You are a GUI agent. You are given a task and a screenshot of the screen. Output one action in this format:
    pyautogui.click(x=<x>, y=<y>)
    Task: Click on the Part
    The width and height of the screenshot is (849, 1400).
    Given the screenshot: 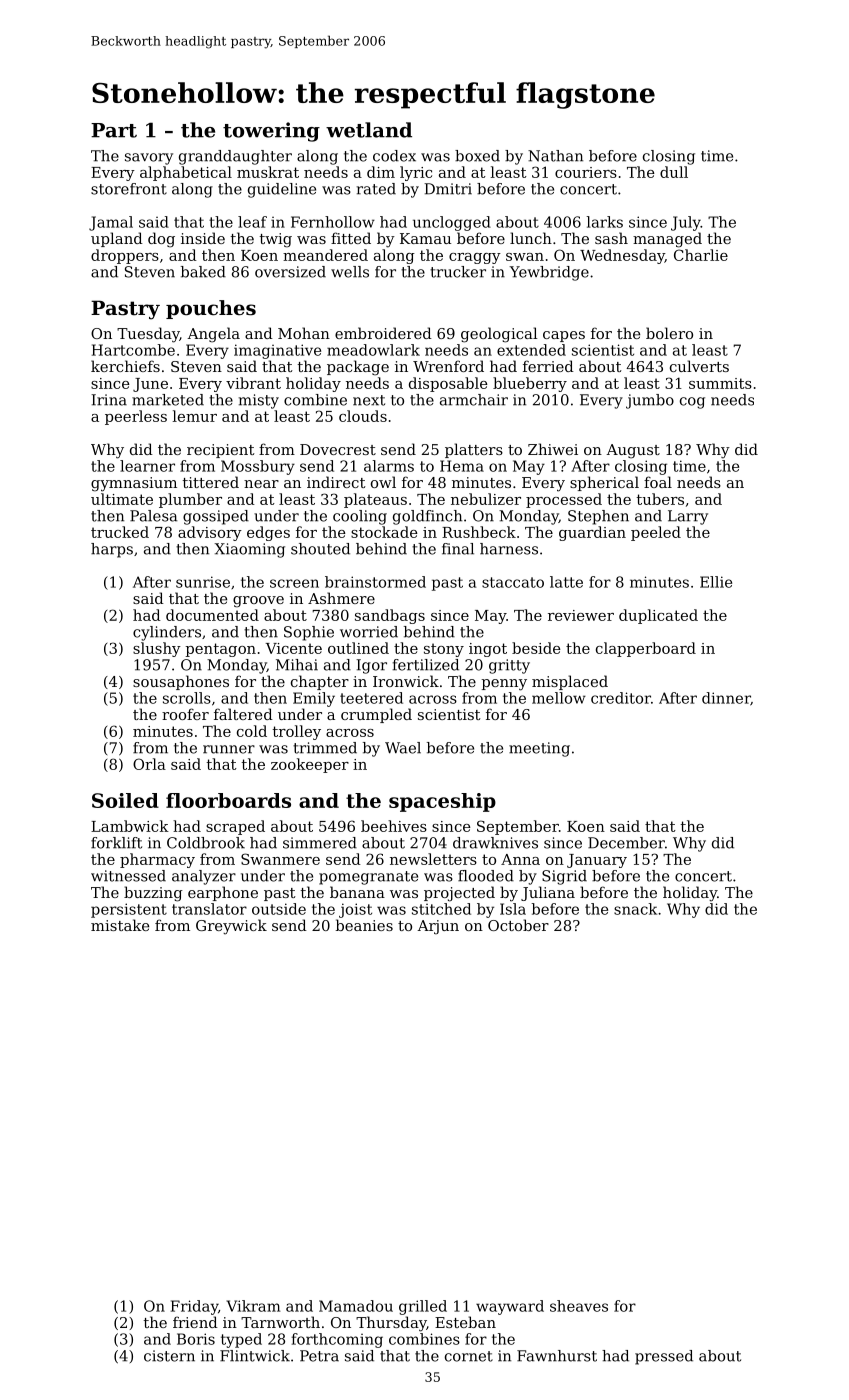 What is the action you would take?
    pyautogui.click(x=114, y=130)
